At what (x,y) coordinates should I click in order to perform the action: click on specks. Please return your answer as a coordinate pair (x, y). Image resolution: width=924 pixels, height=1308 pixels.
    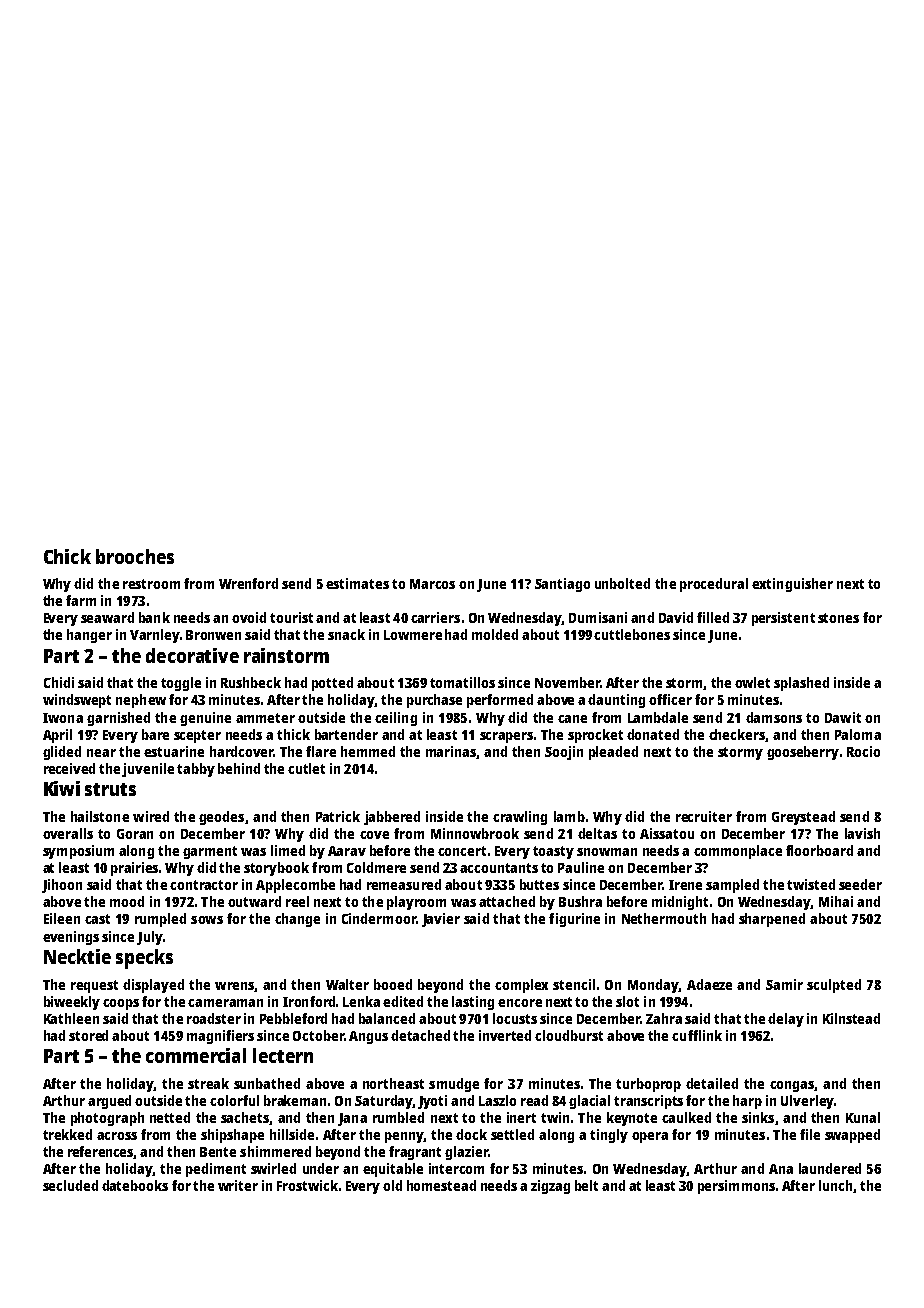
    Looking at the image, I should click on (144, 959).
